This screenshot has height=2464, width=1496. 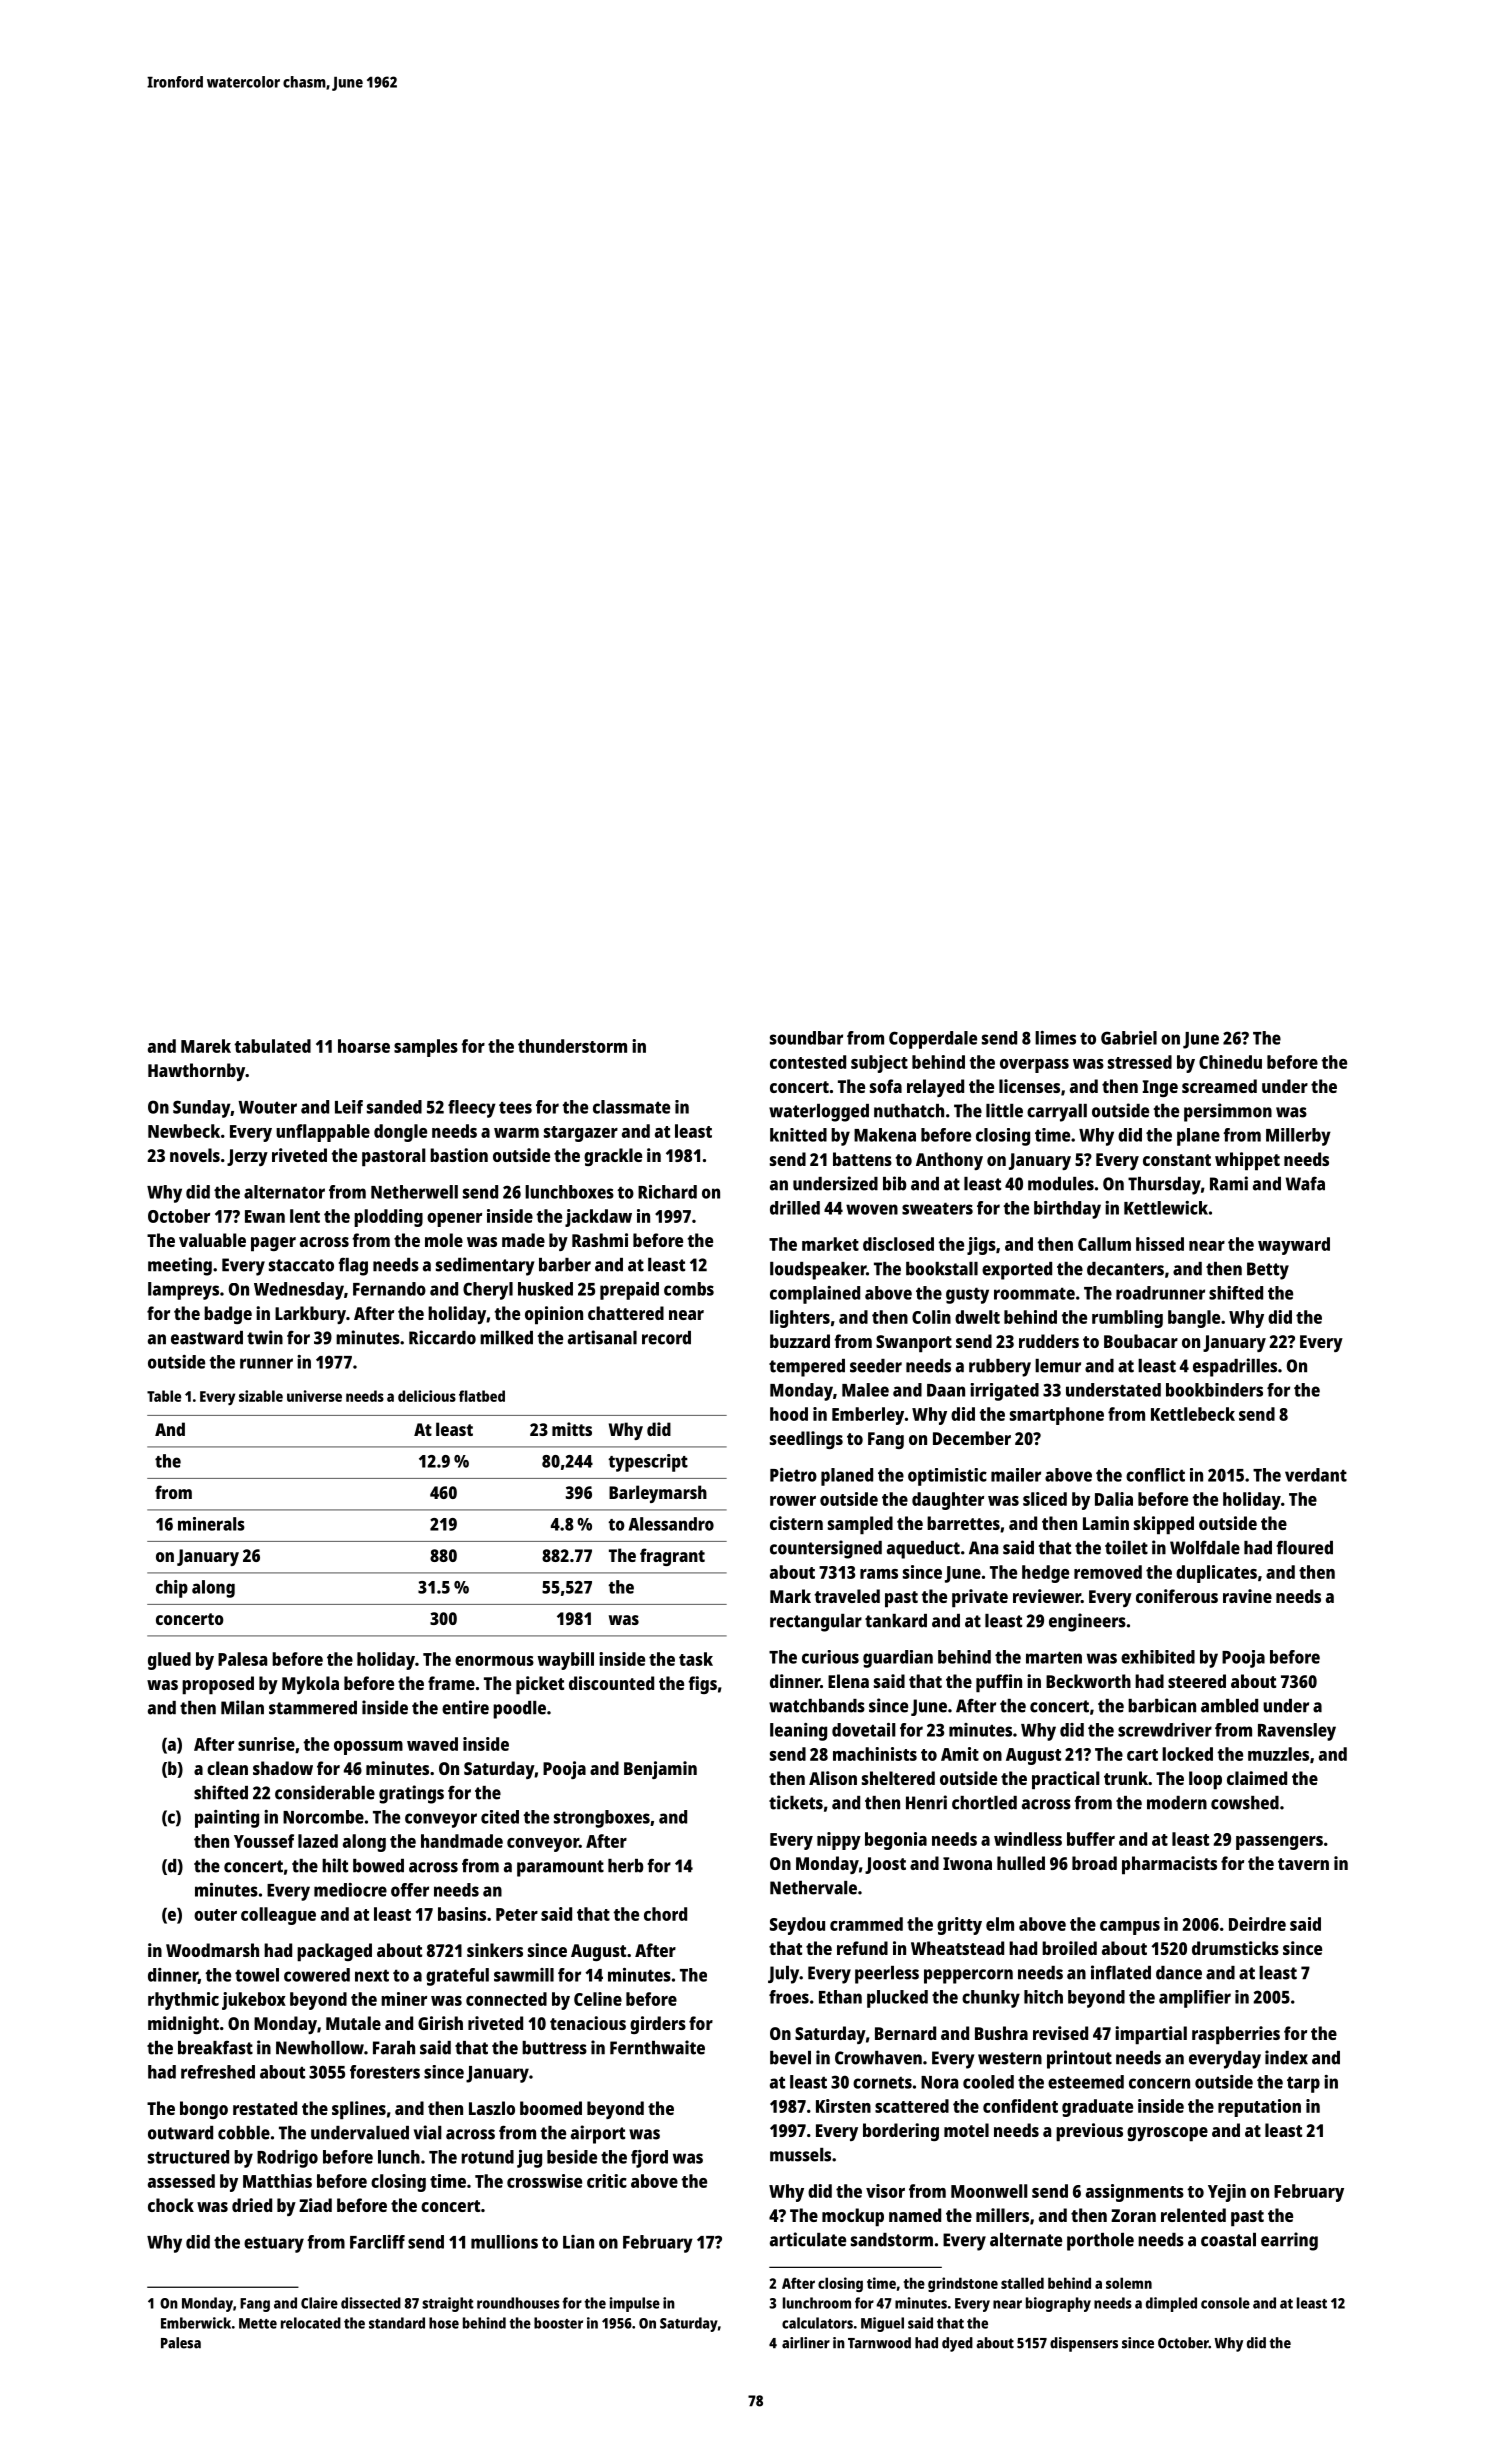 I want to click on chip, so click(x=172, y=1589).
